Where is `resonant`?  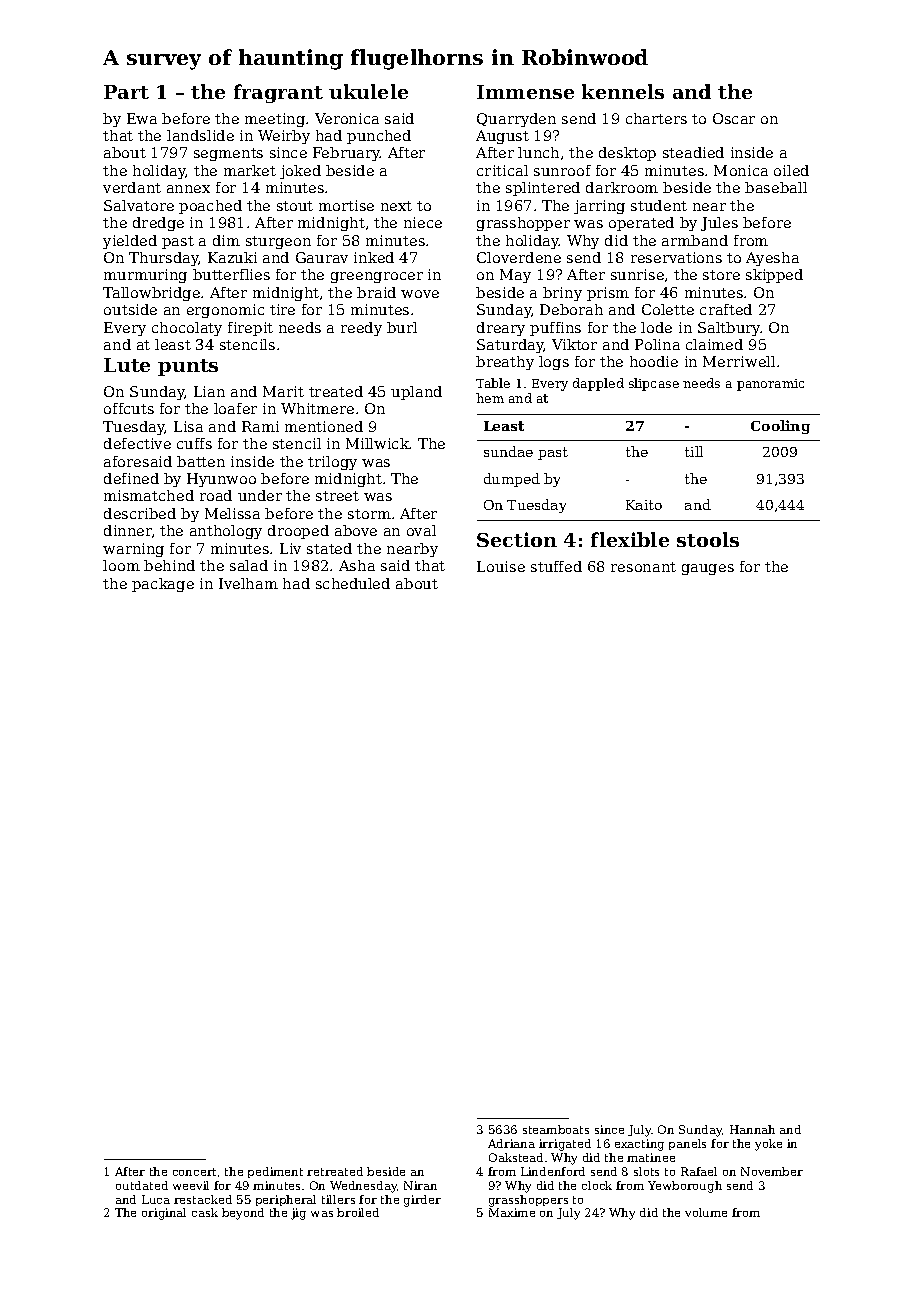
resonant is located at coordinates (643, 567).
